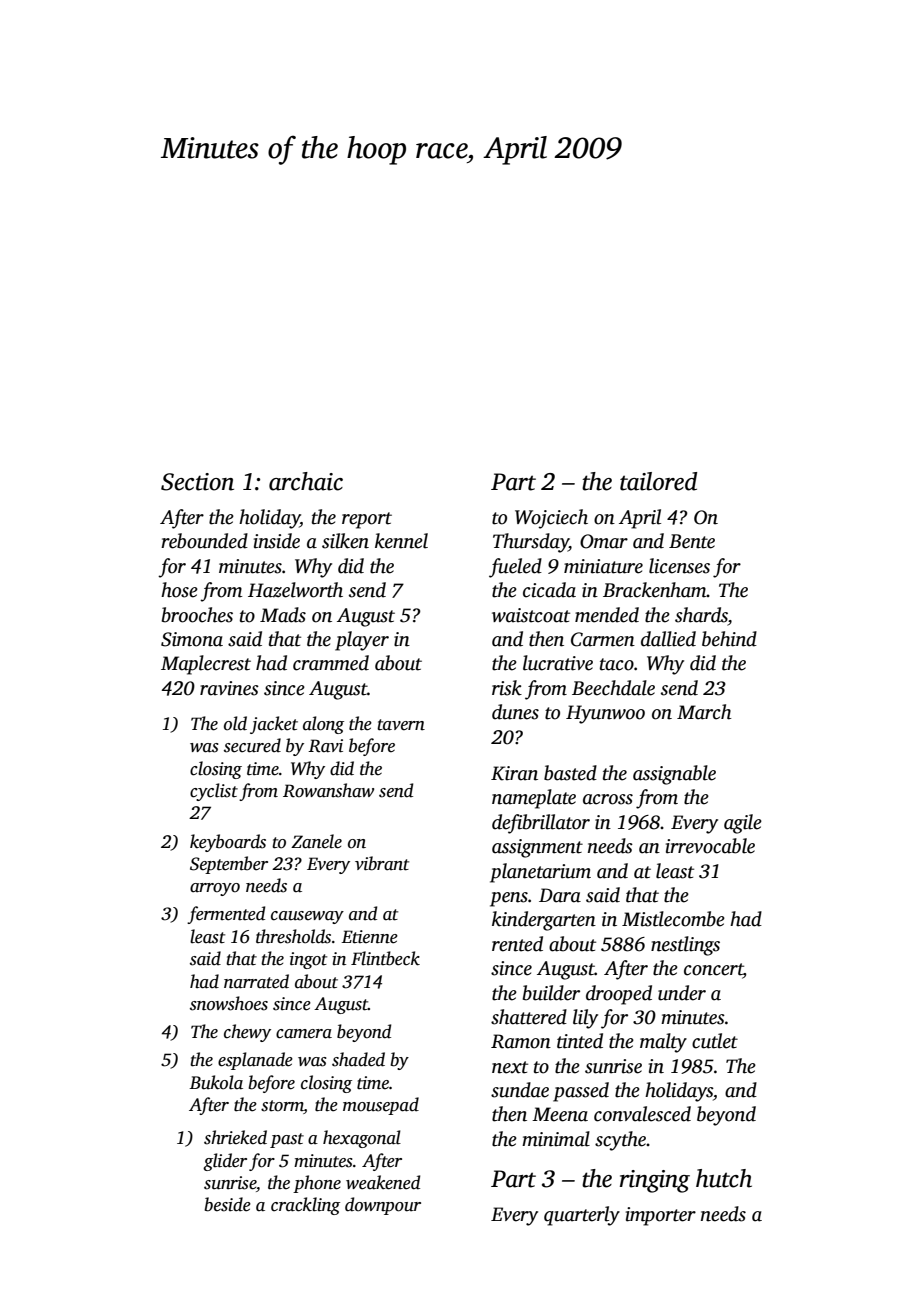  I want to click on behind, so click(729, 639).
